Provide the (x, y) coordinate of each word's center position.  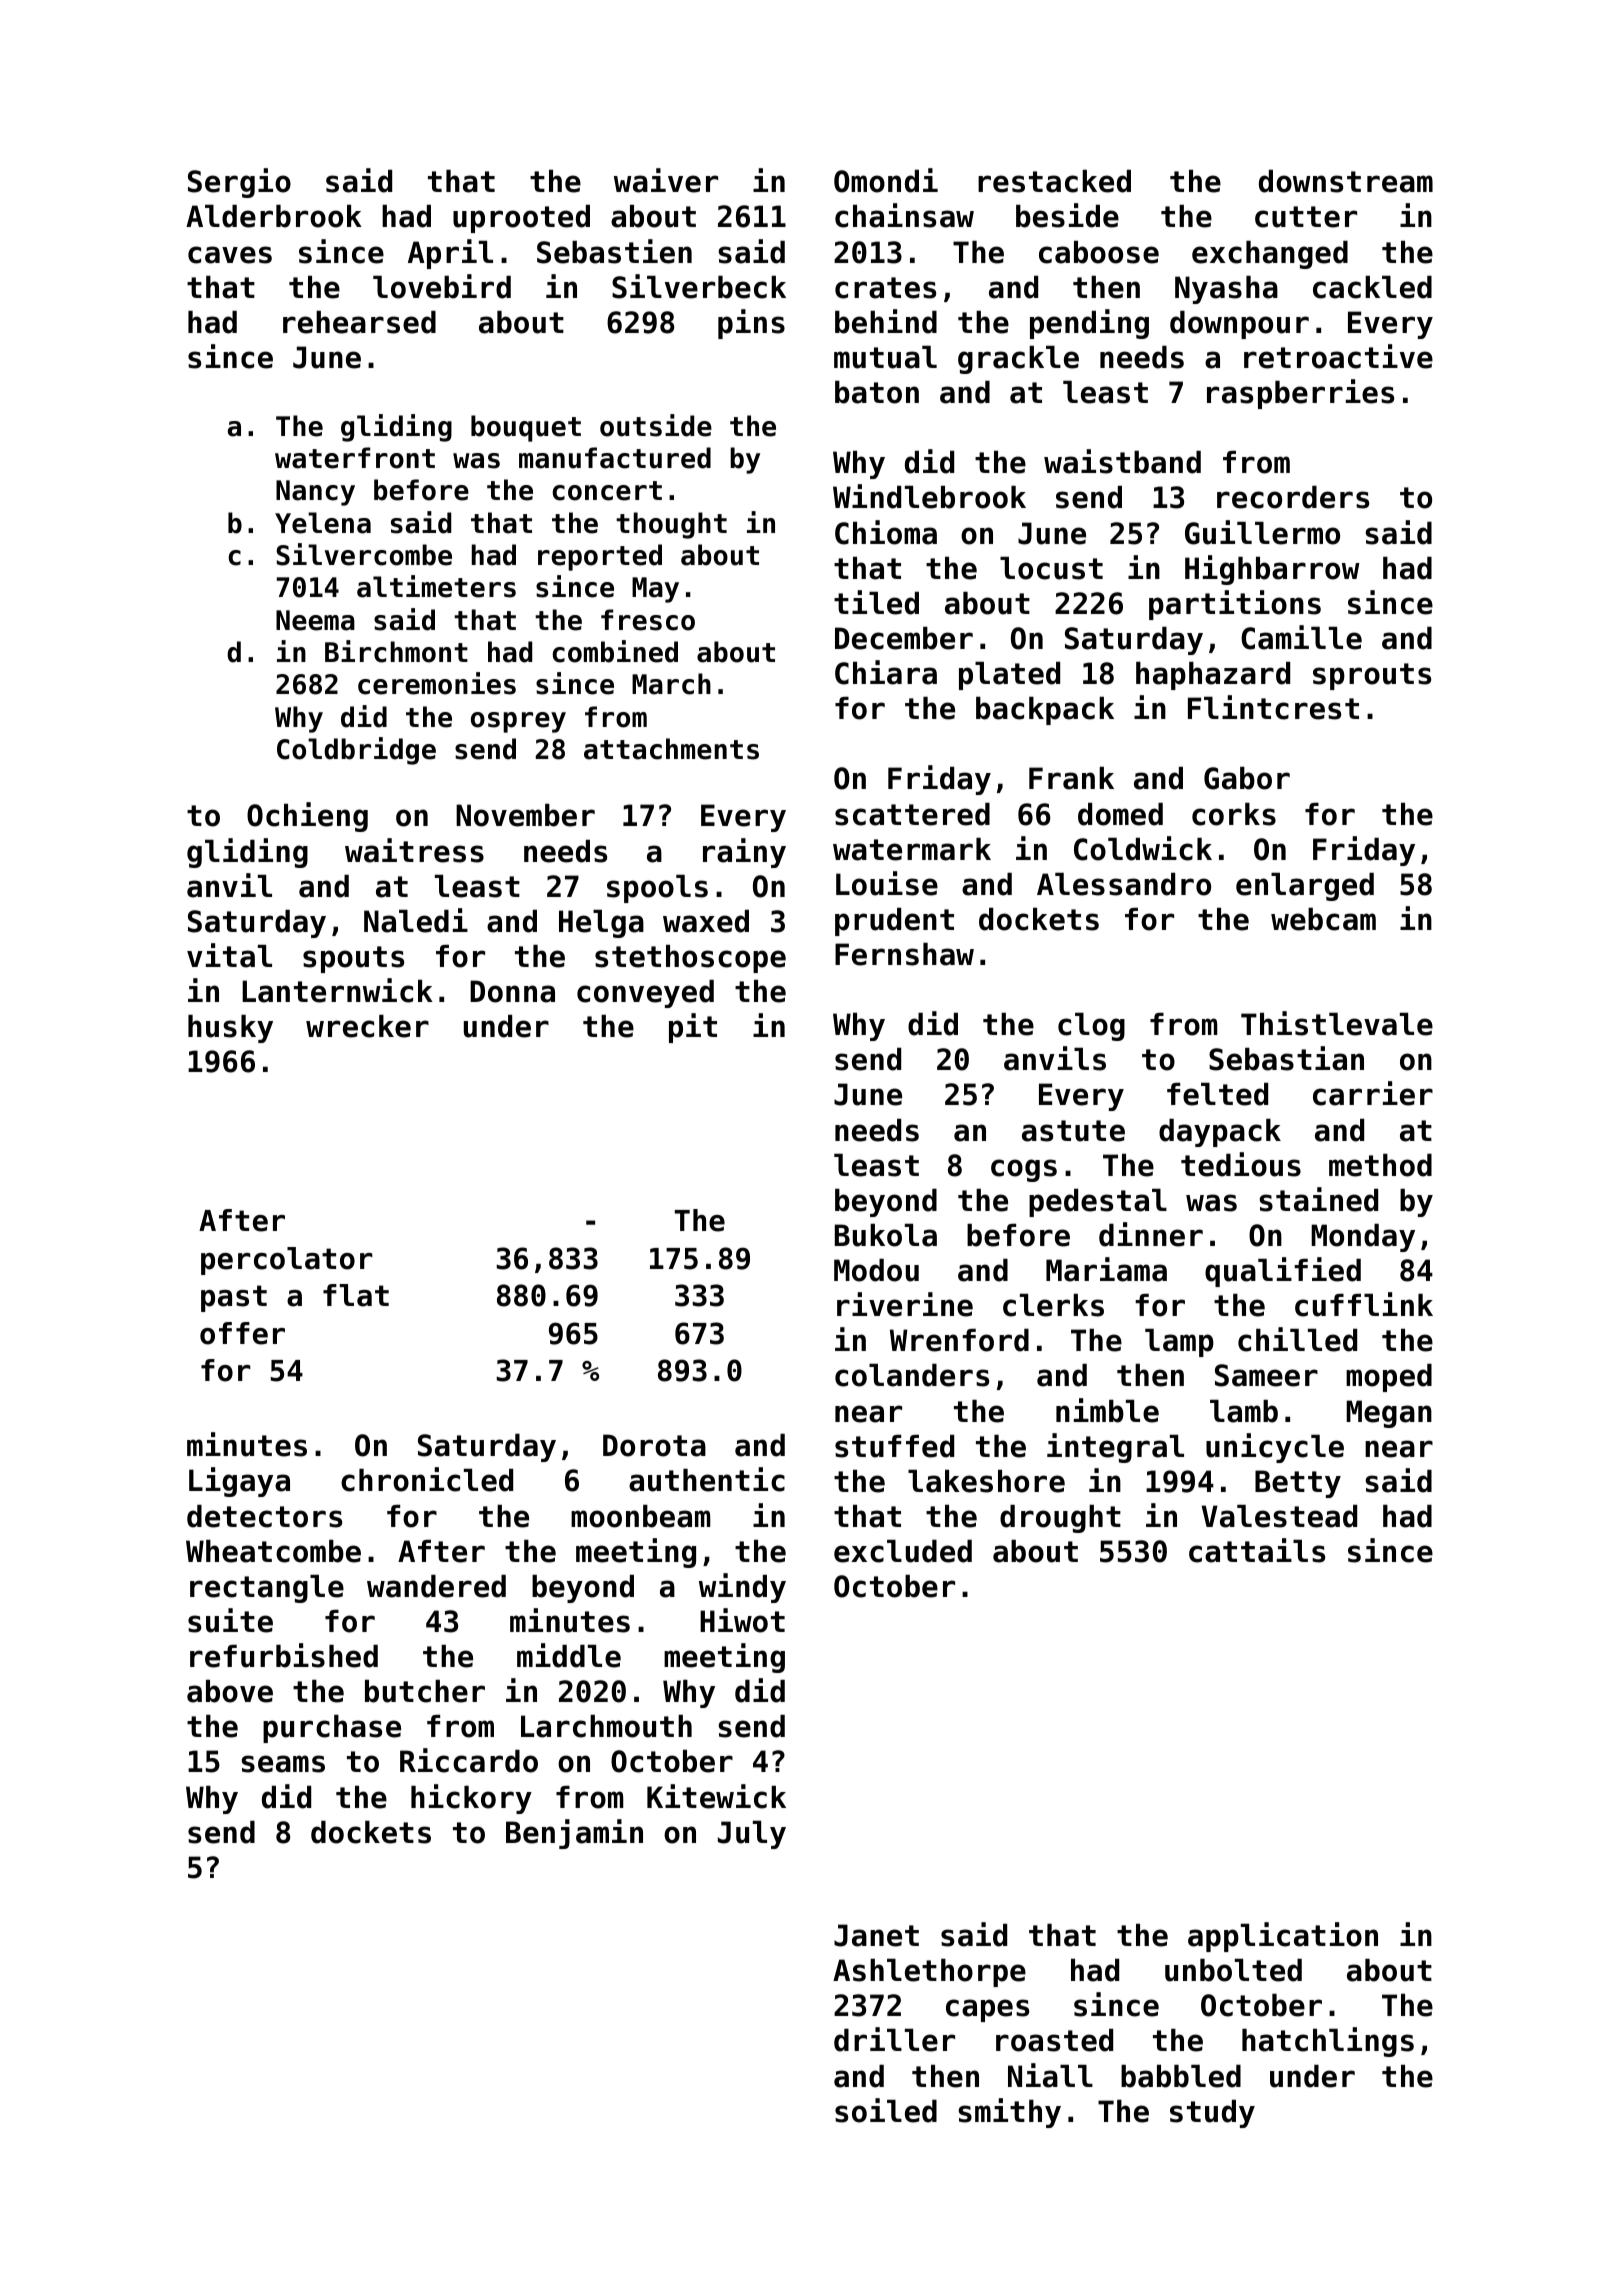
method (1380, 1165)
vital (229, 955)
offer (242, 1333)
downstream (1346, 181)
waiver (666, 180)
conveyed (645, 994)
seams (283, 1764)
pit (693, 1028)
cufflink (1364, 1304)
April (450, 254)
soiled (886, 2110)
